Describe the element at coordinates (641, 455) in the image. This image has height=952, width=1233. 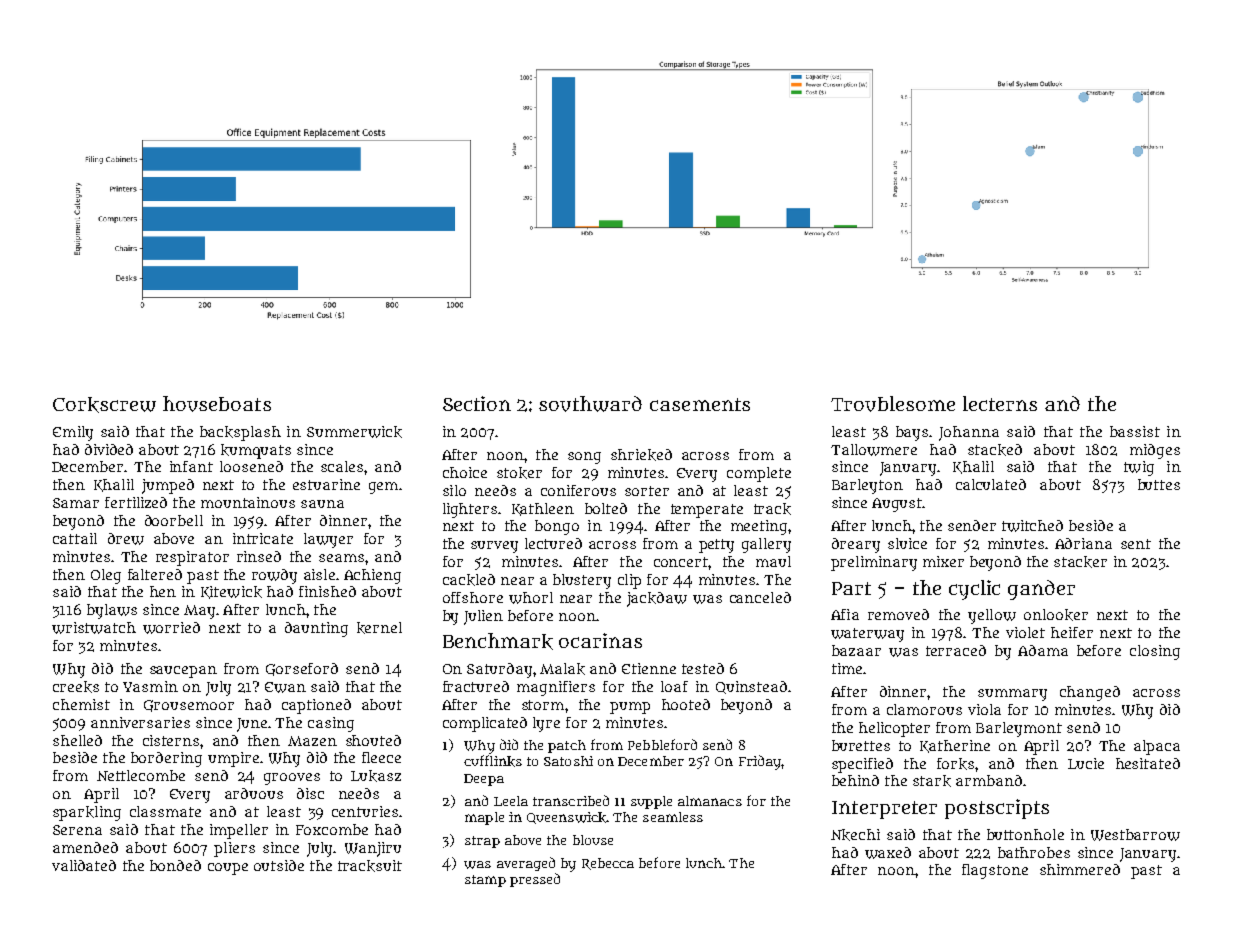
I see `shrieked` at that location.
